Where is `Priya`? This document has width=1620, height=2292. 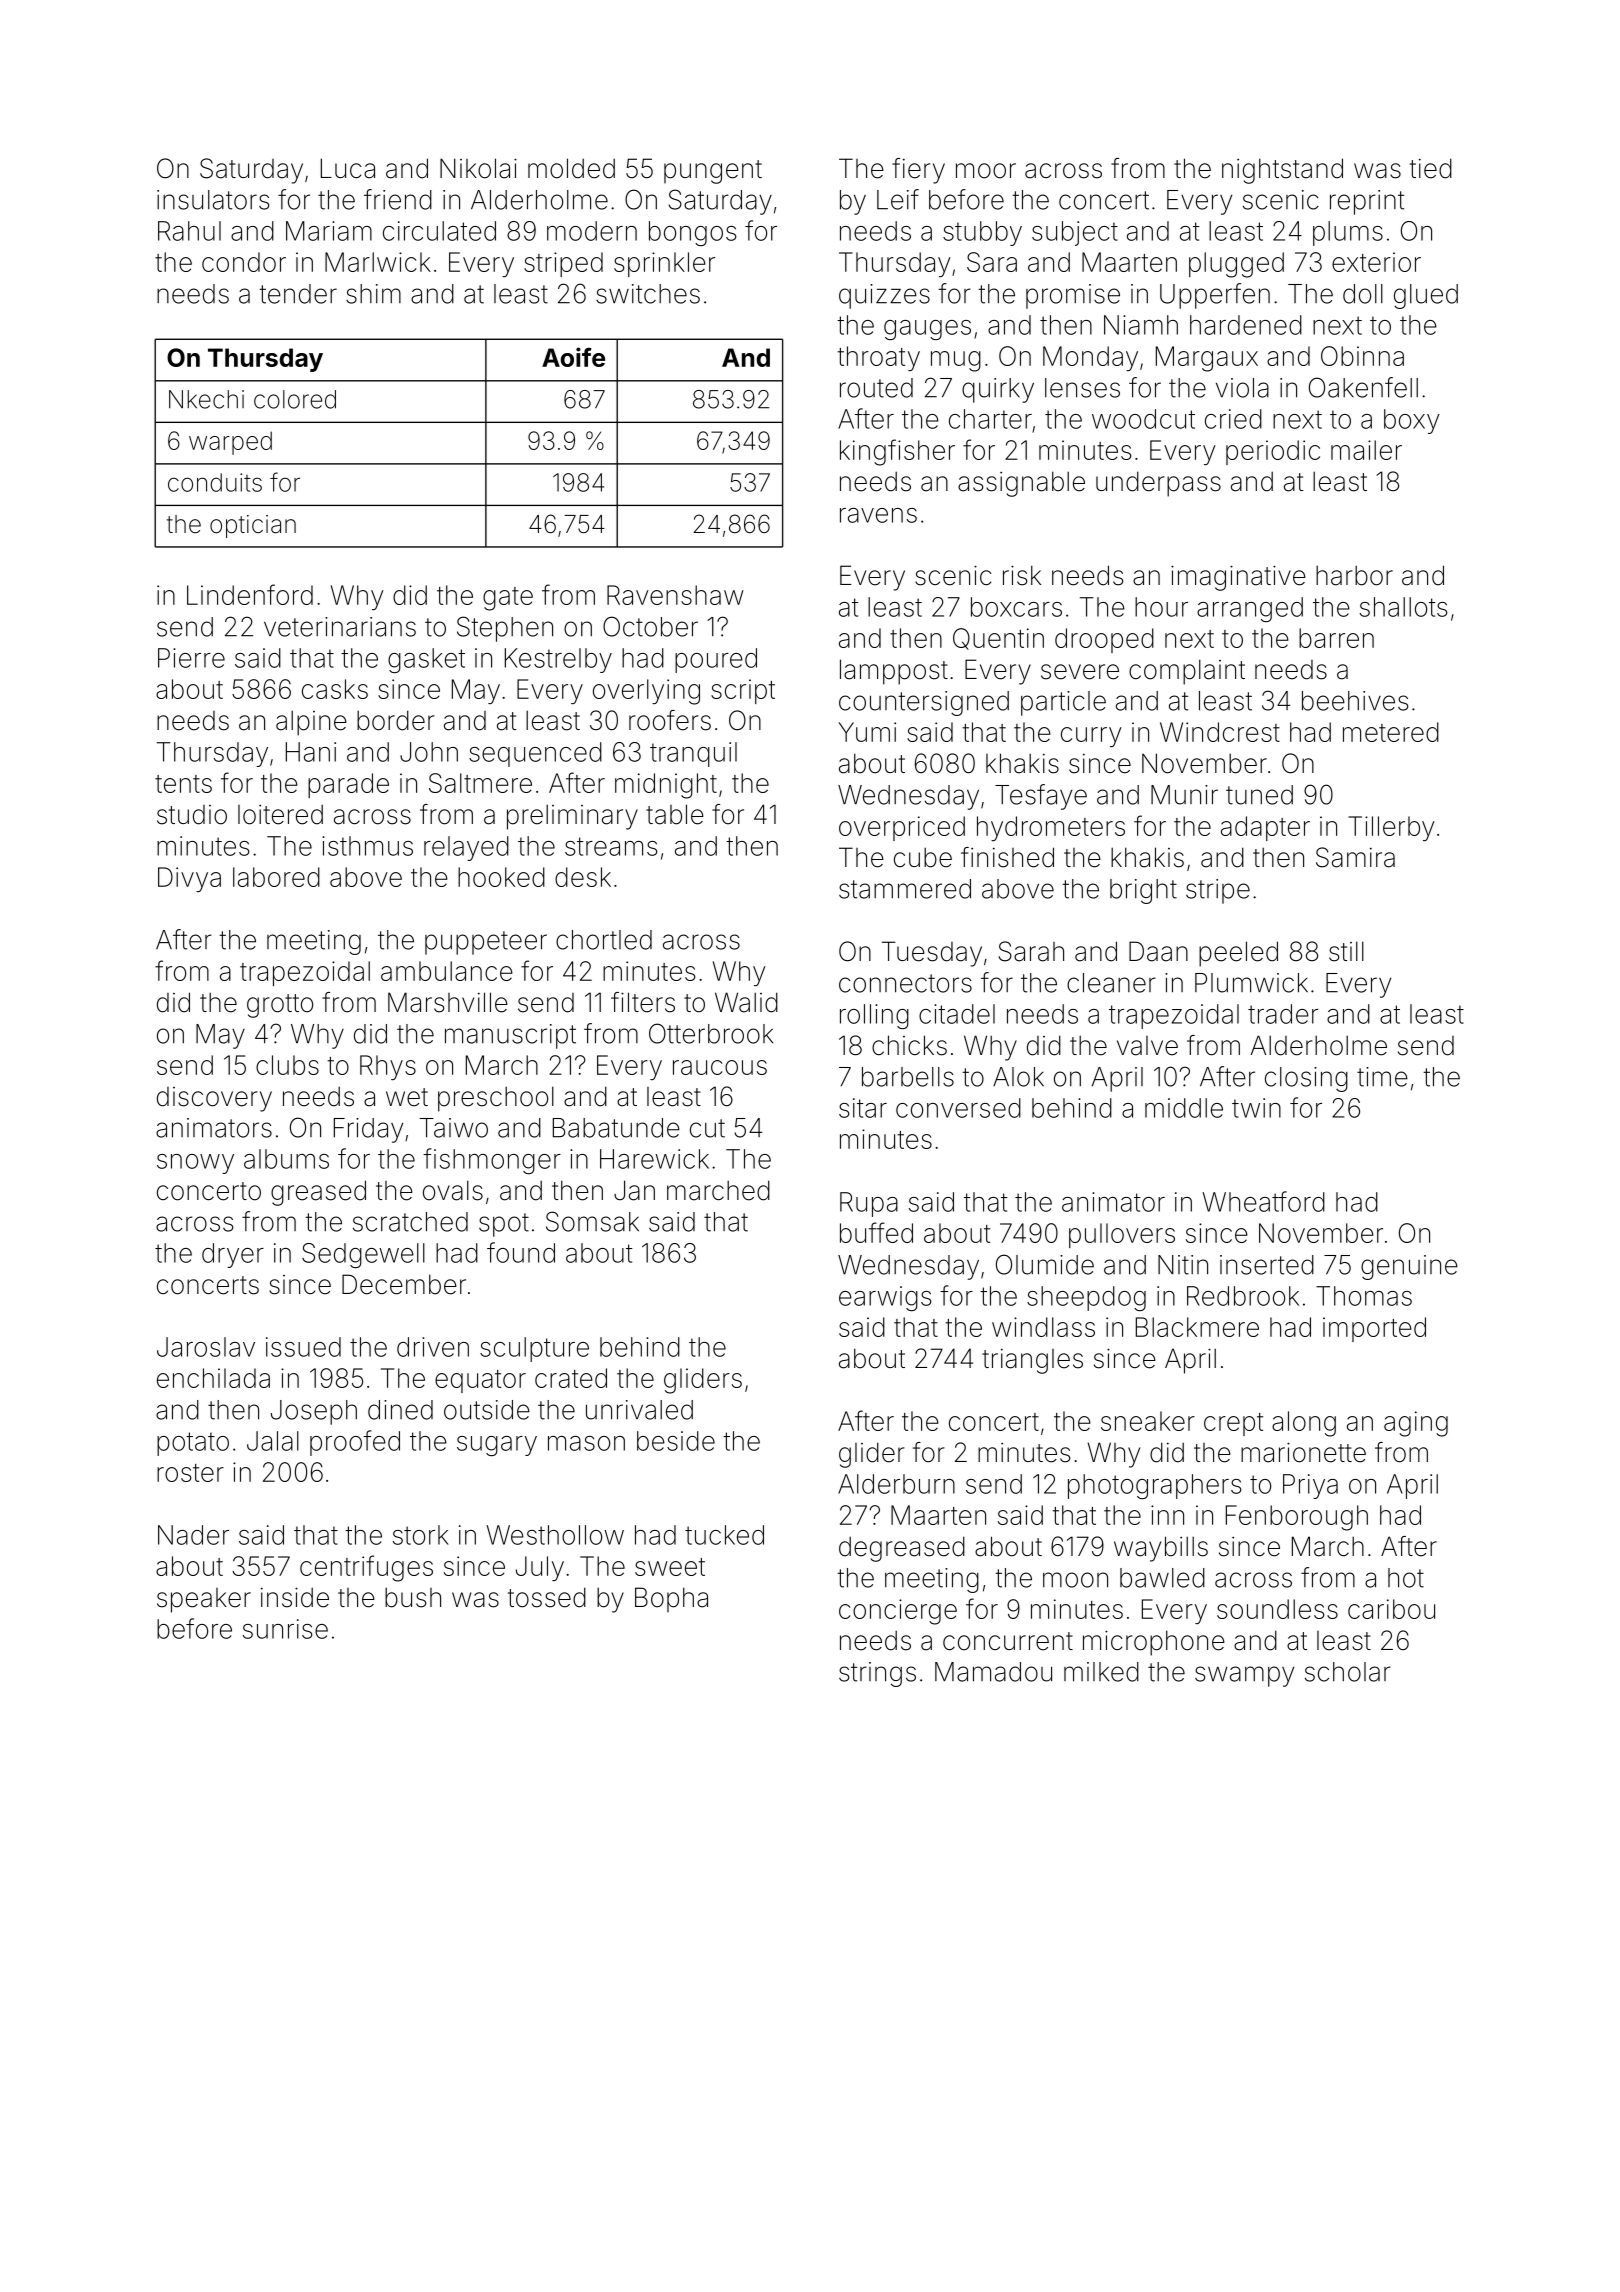
Priya is located at coordinates (1310, 1486).
